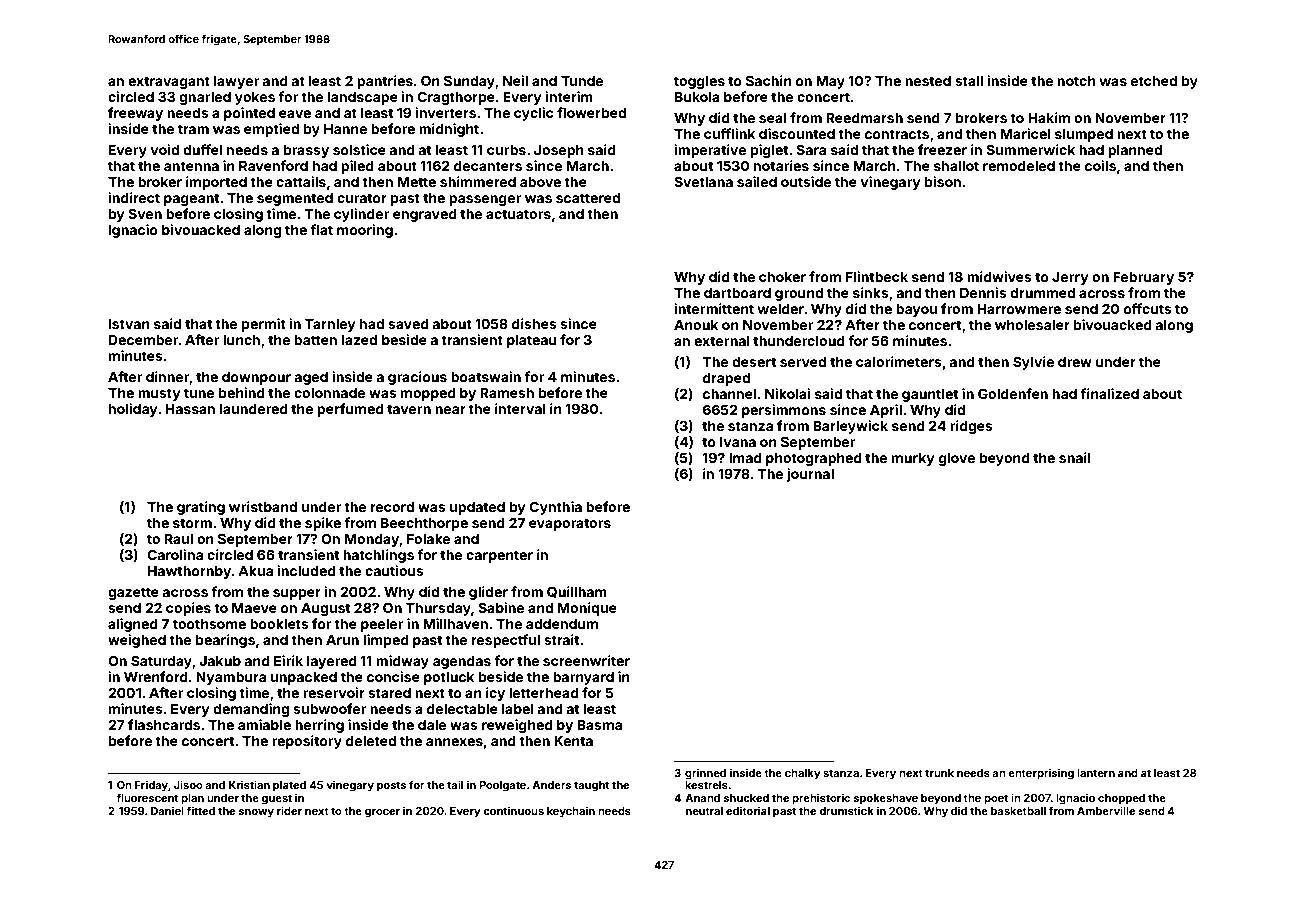 The image size is (1308, 924). Describe the element at coordinates (263, 506) in the page. I see `wristband` at that location.
